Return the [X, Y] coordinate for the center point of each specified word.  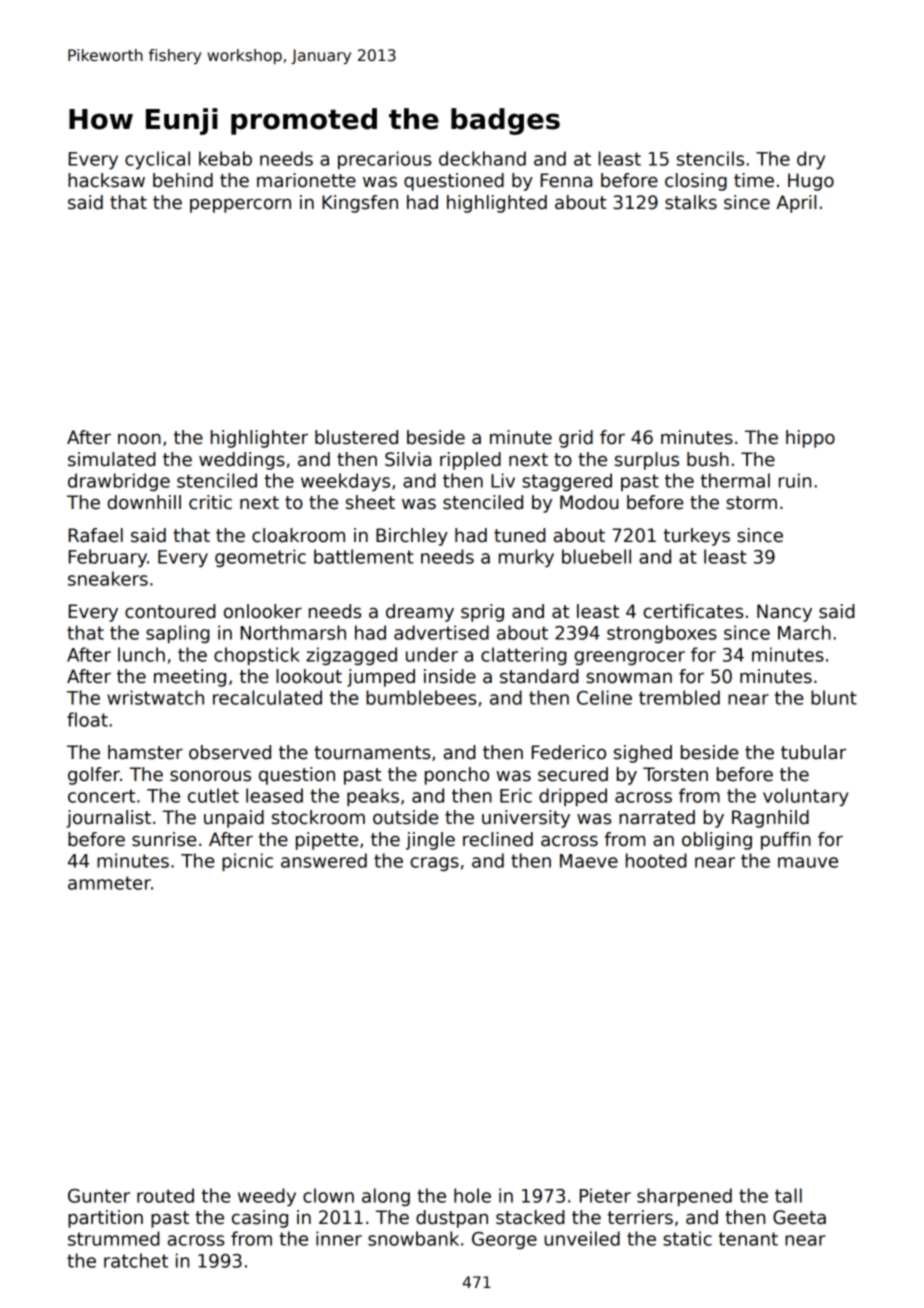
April [796, 204]
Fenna [566, 180]
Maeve [589, 861]
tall [788, 1195]
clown [328, 1195]
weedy [267, 1197]
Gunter [99, 1196]
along [386, 1197]
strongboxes [662, 634]
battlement [363, 556]
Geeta [799, 1217]
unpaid [234, 819]
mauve [808, 862]
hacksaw [106, 180]
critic [210, 502]
